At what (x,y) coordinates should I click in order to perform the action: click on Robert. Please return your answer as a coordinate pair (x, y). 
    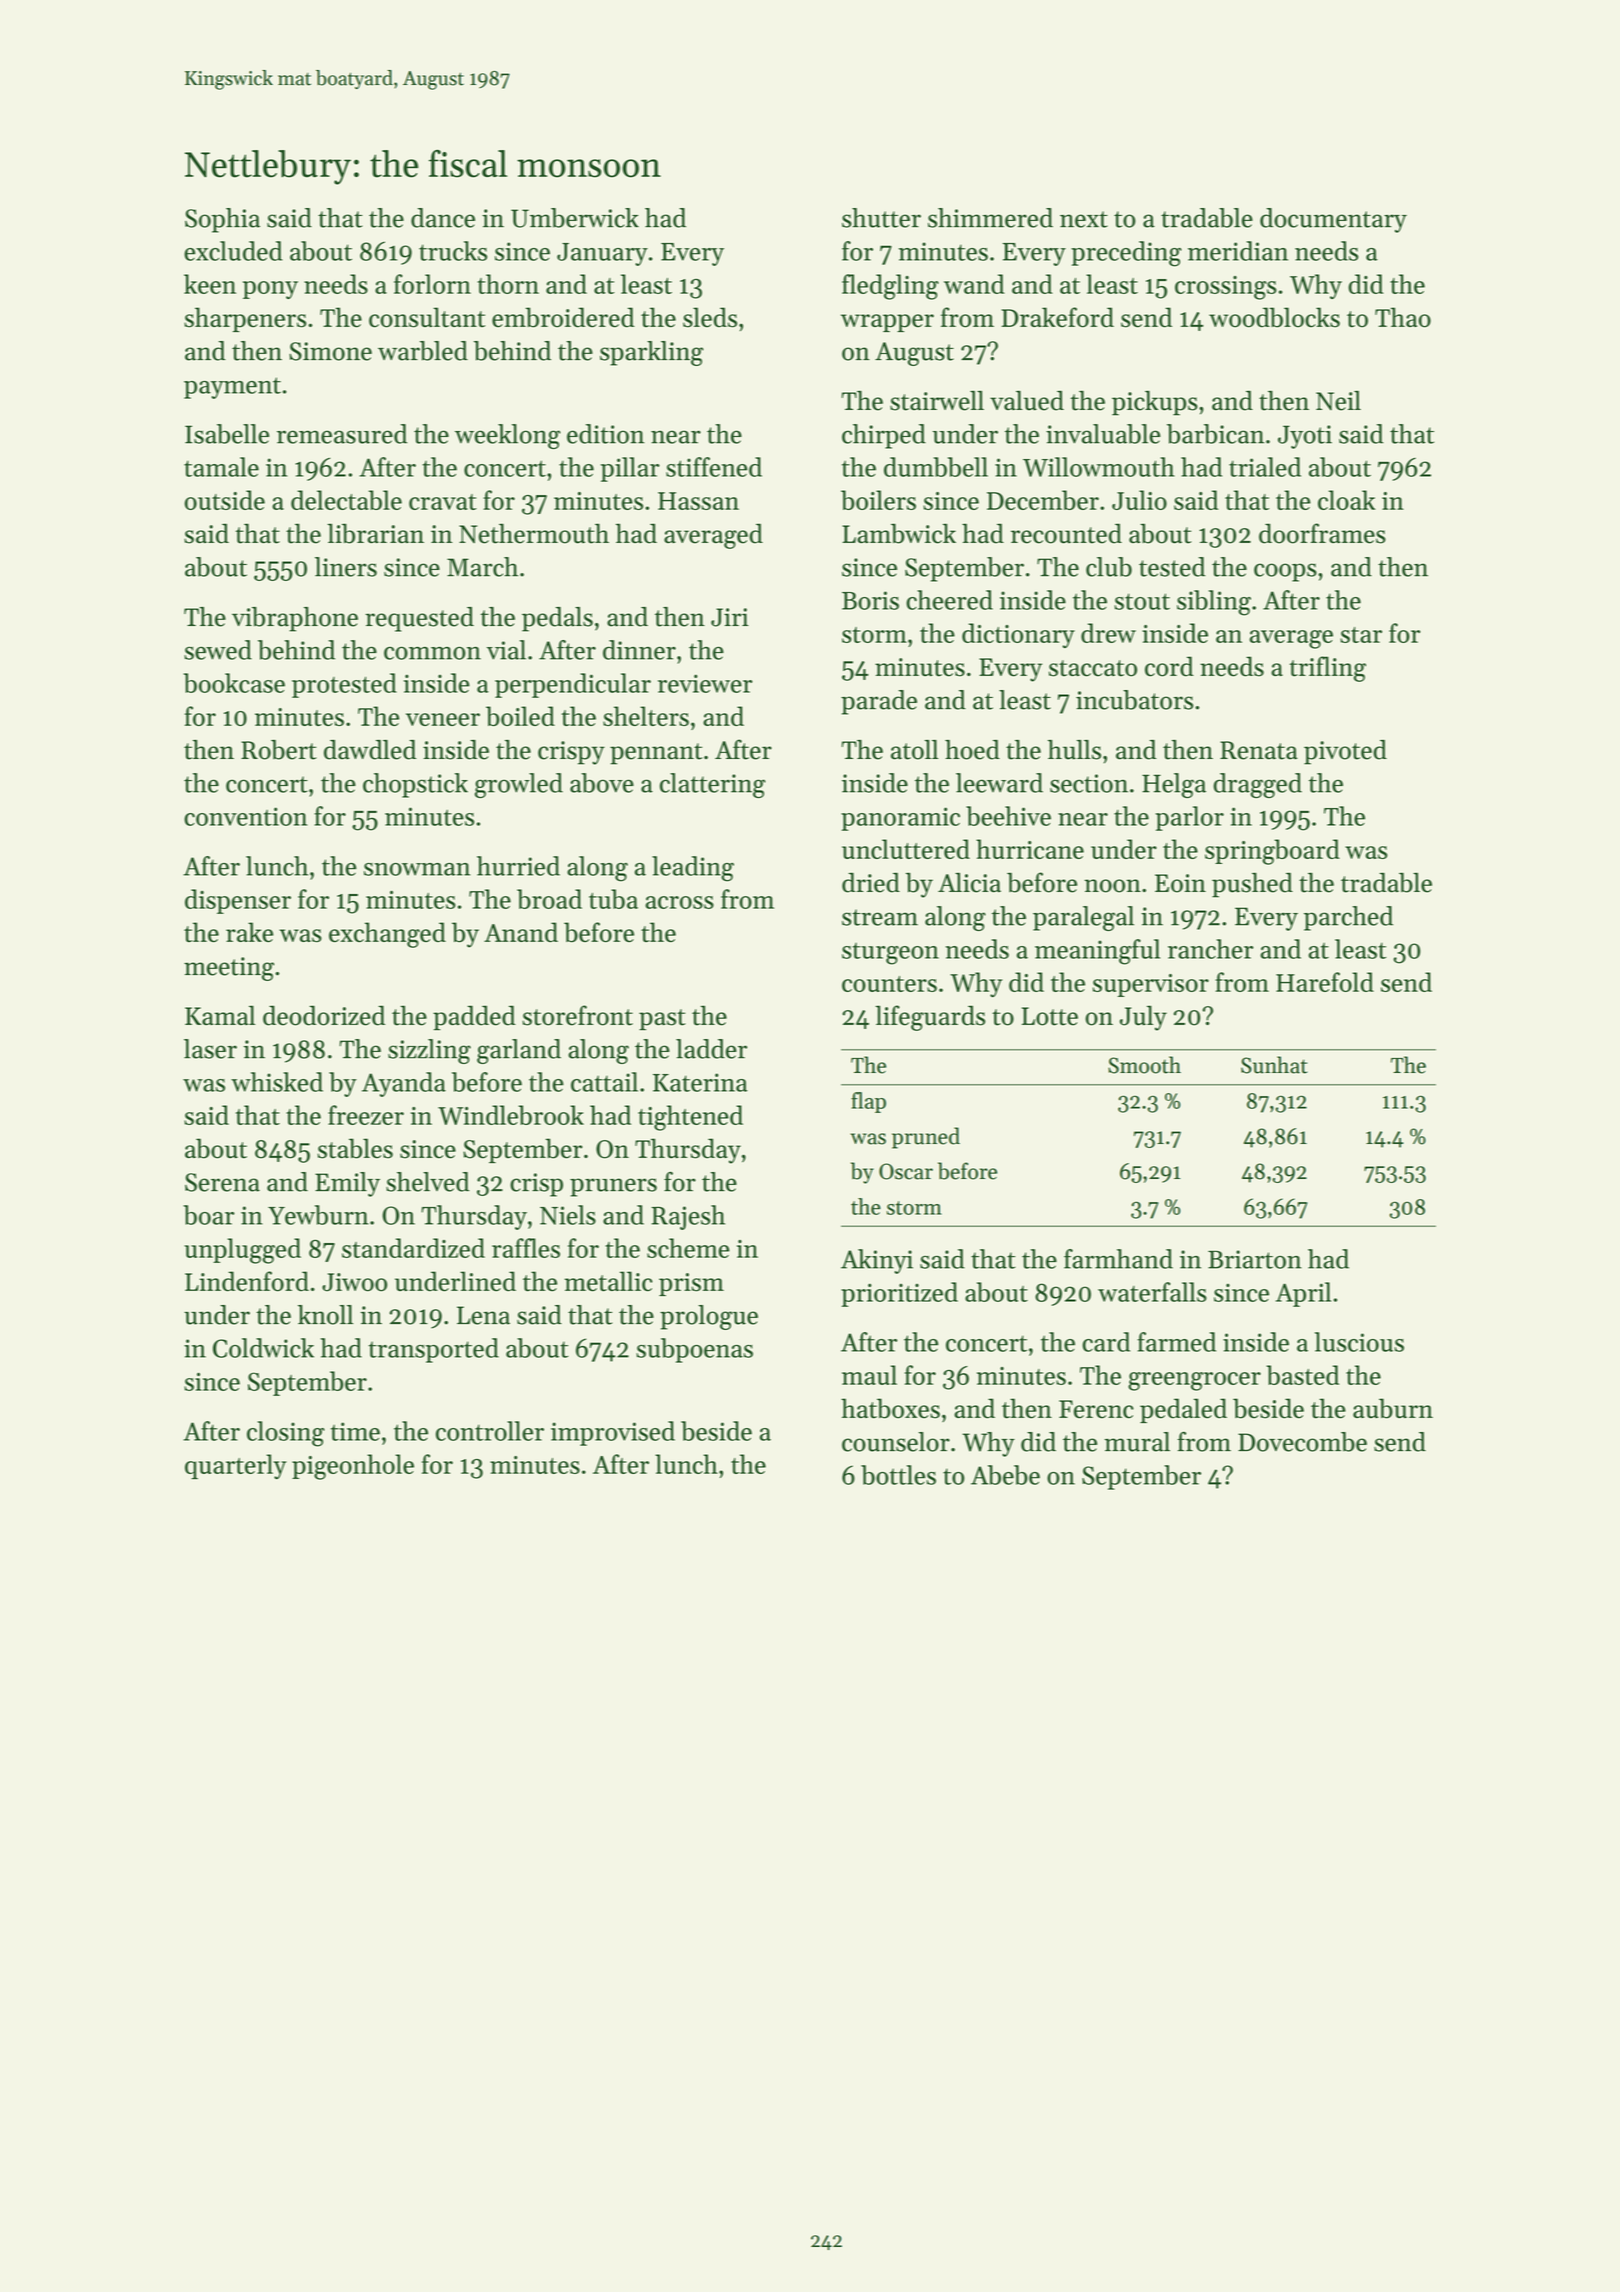
    Looking at the image, I should click on (279, 750).
